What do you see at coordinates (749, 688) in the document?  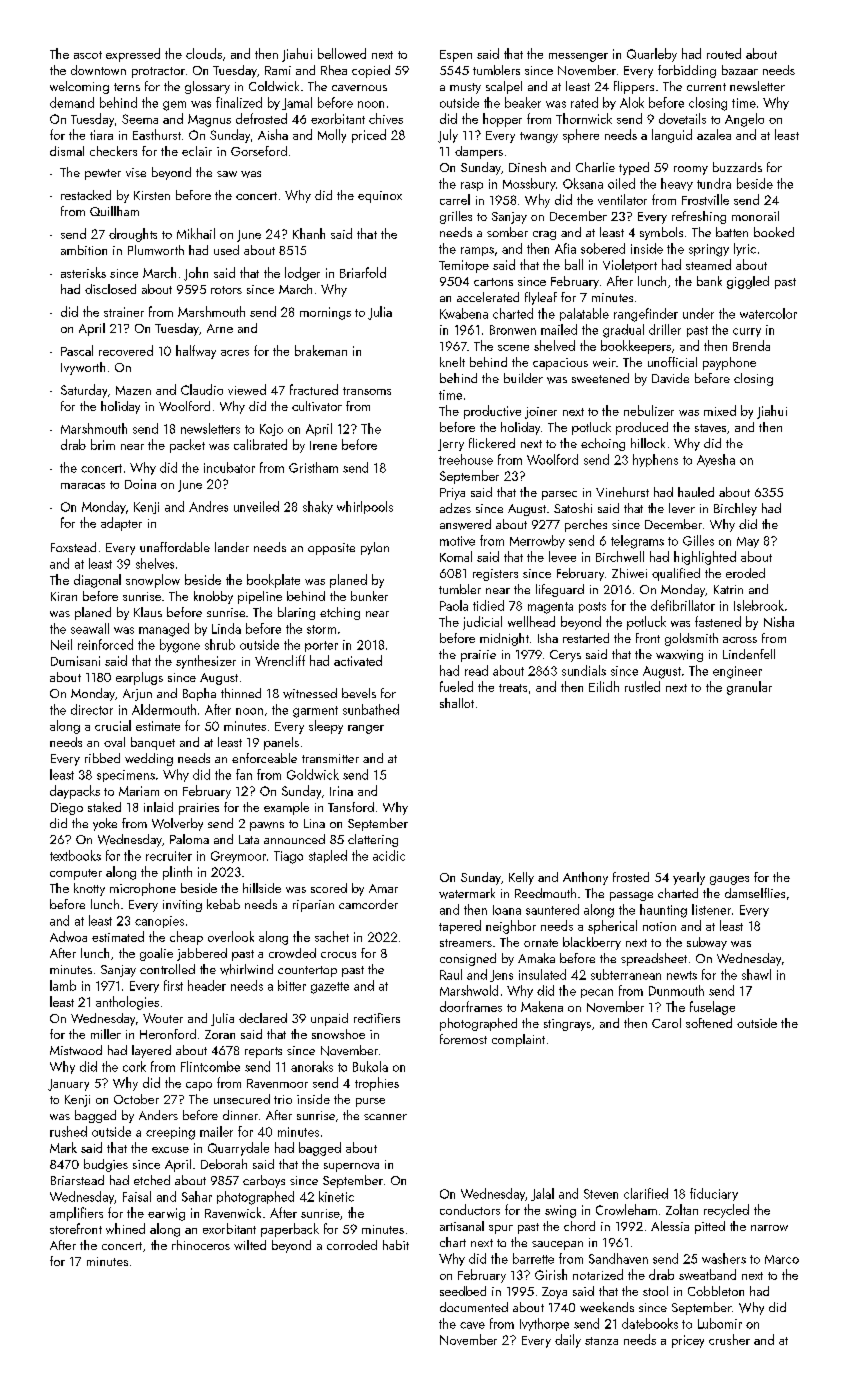 I see `granular` at bounding box center [749, 688].
